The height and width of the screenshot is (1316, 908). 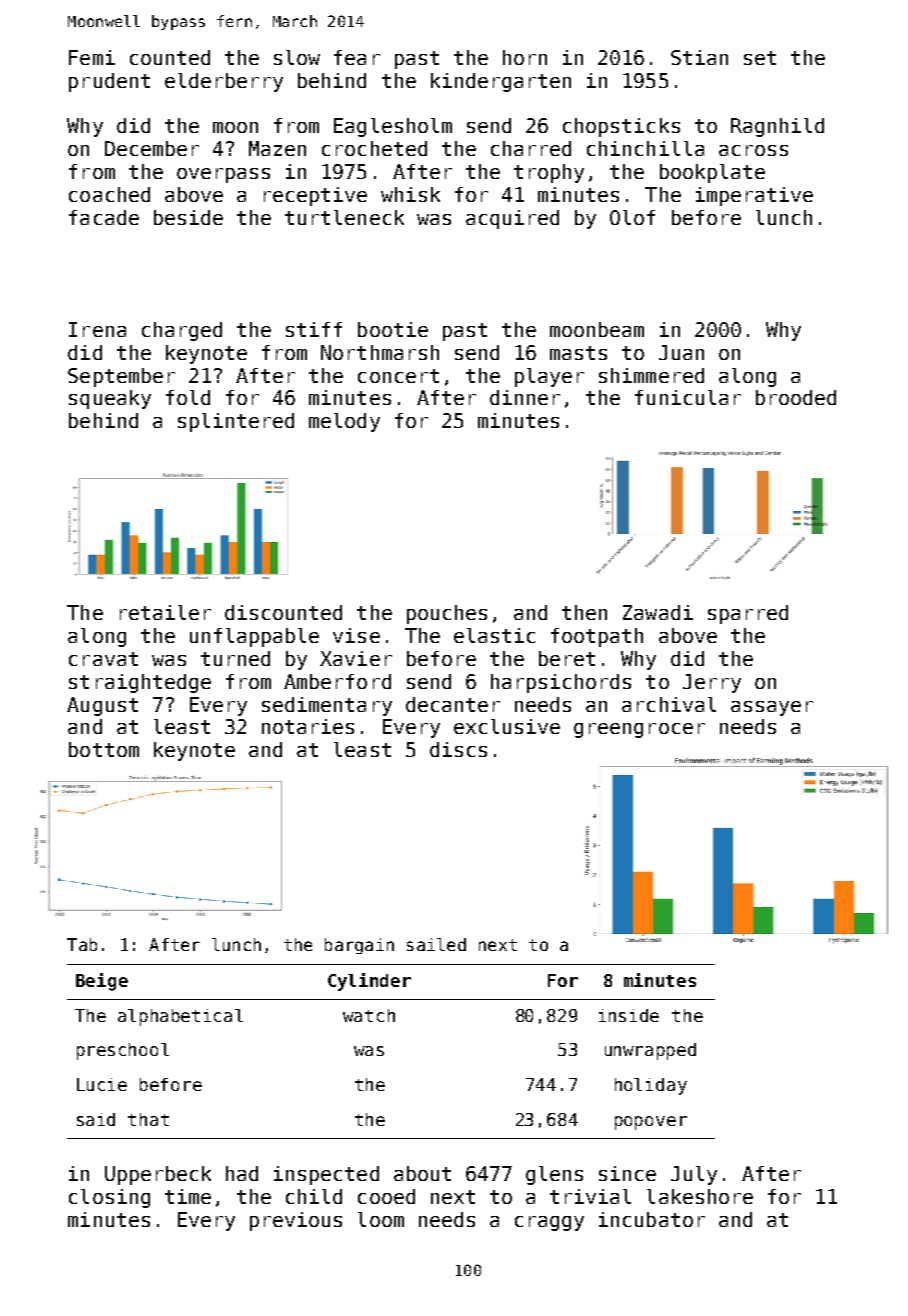 I want to click on Femi, so click(x=92, y=57).
